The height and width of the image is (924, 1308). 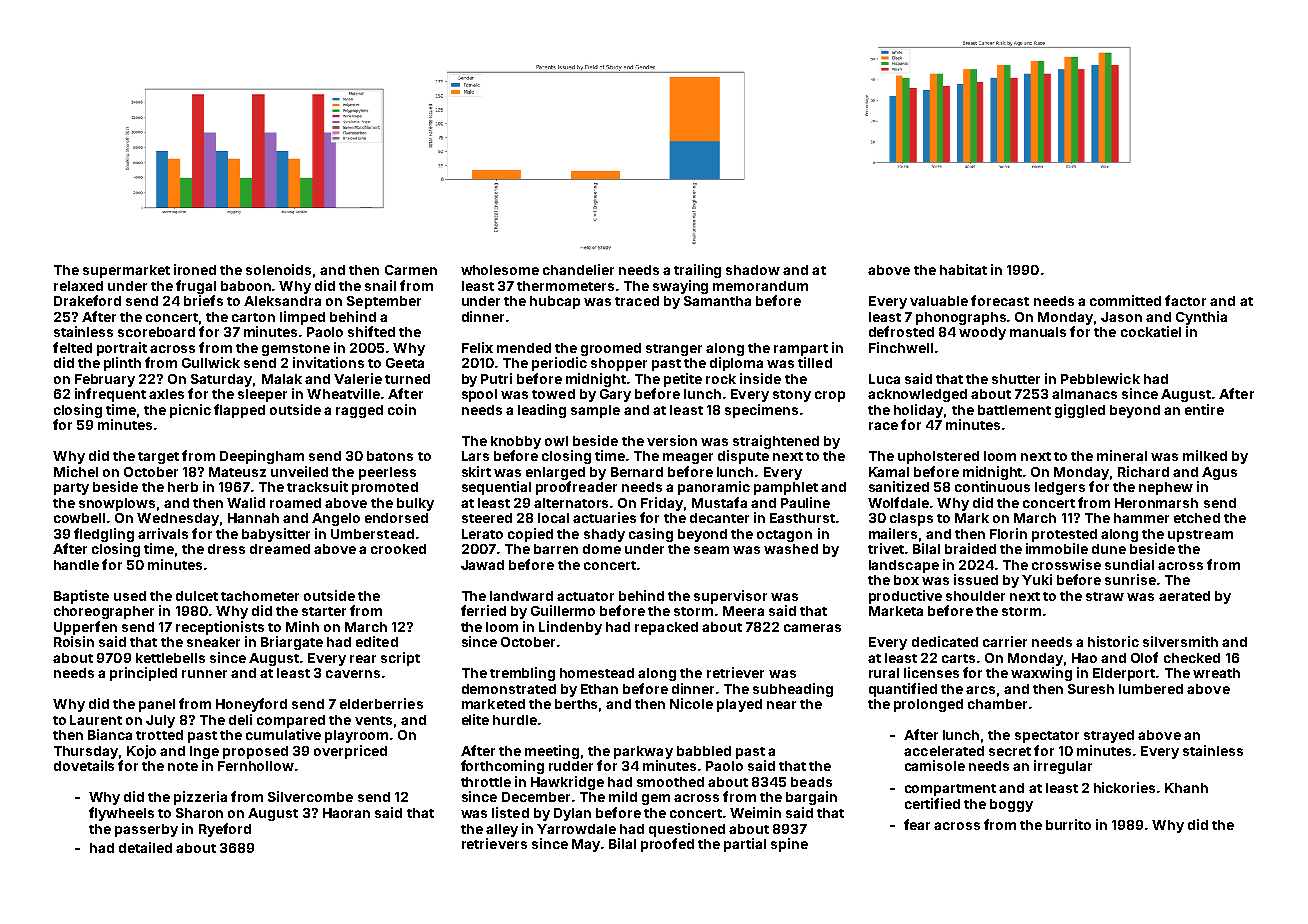 I want to click on straightened, so click(x=776, y=442).
